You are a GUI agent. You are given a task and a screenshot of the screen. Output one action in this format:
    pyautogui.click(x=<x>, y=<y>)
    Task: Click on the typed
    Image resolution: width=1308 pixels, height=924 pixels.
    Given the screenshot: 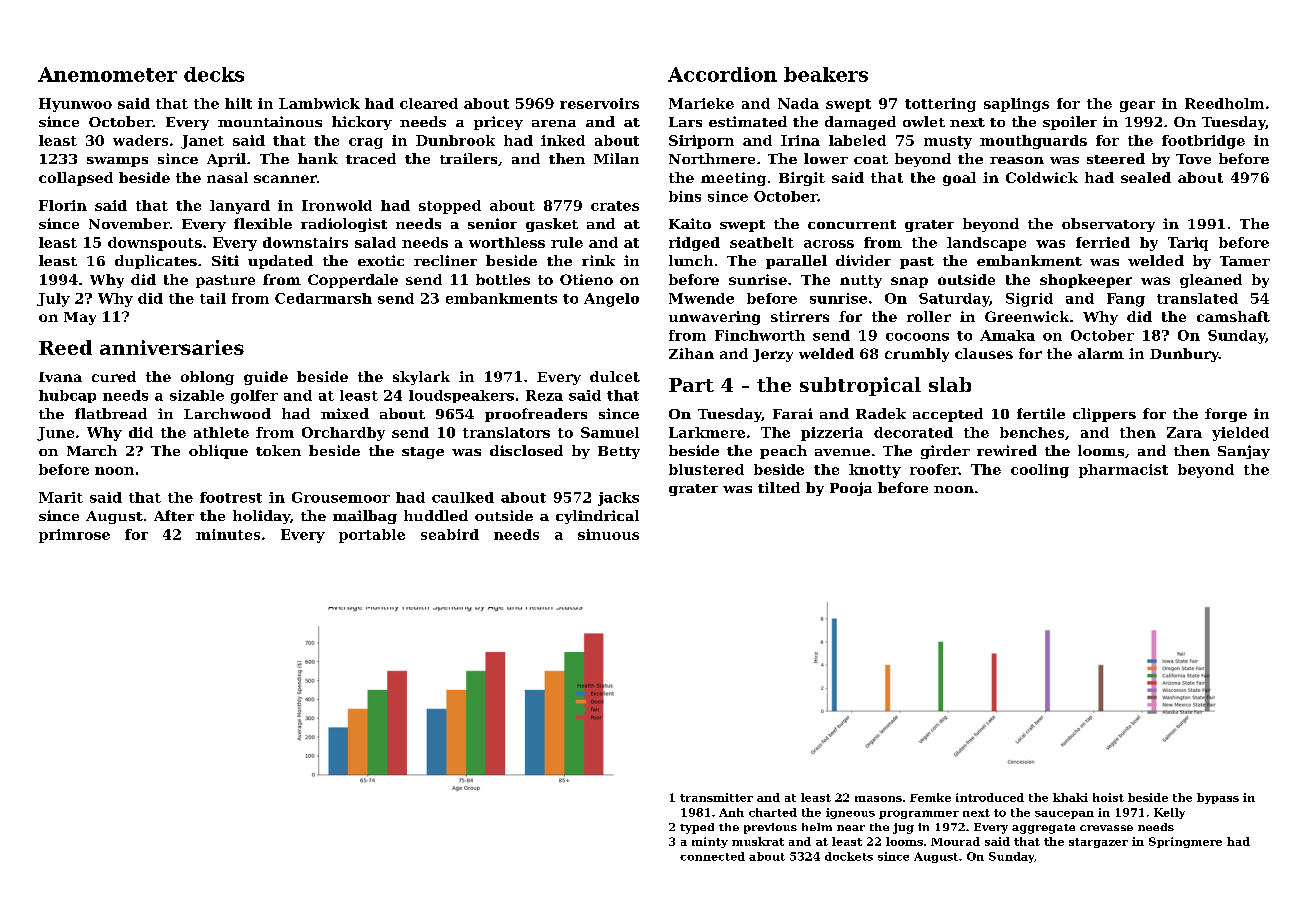 What is the action you would take?
    pyautogui.click(x=697, y=828)
